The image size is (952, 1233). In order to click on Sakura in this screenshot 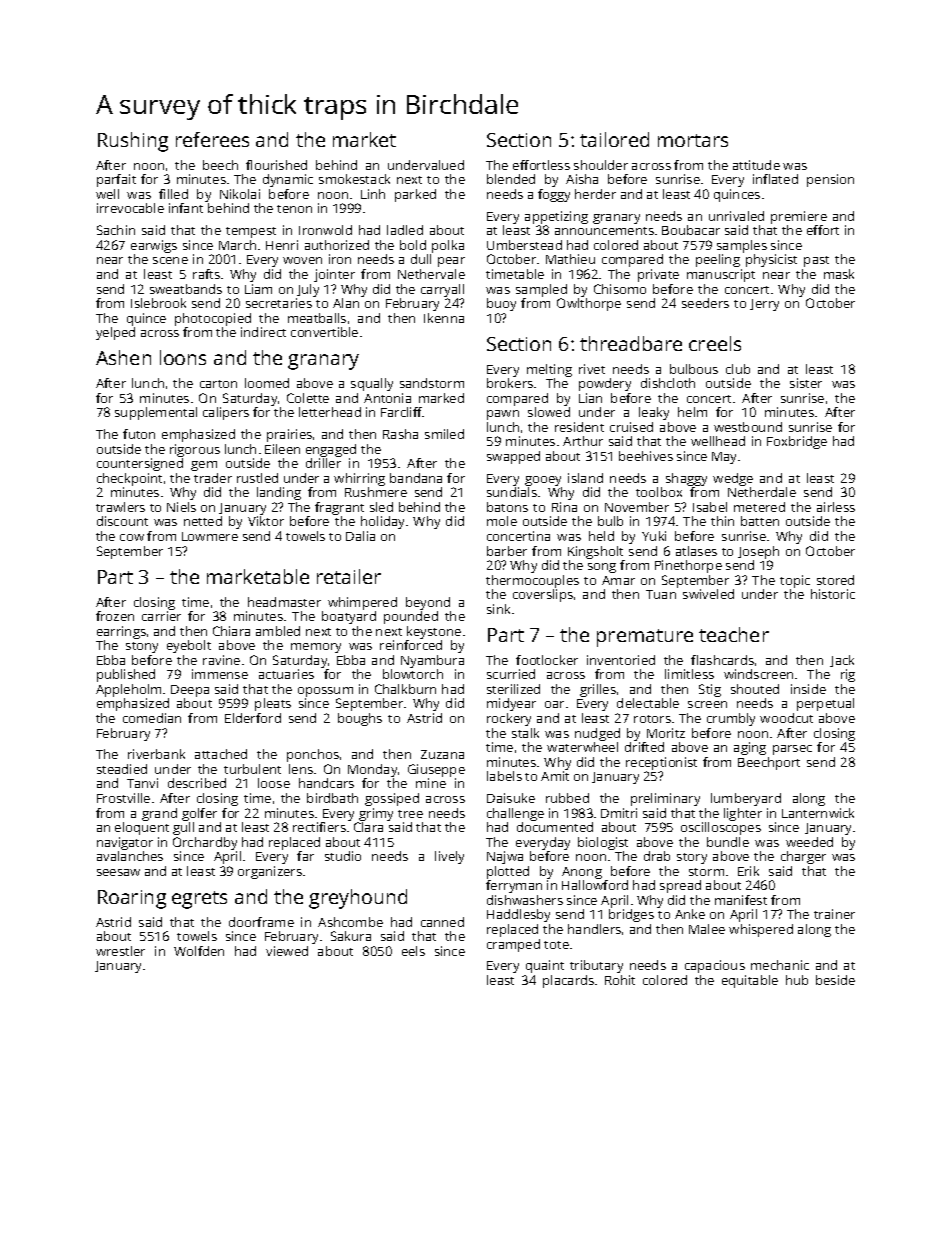, I will do `click(351, 936)`.
